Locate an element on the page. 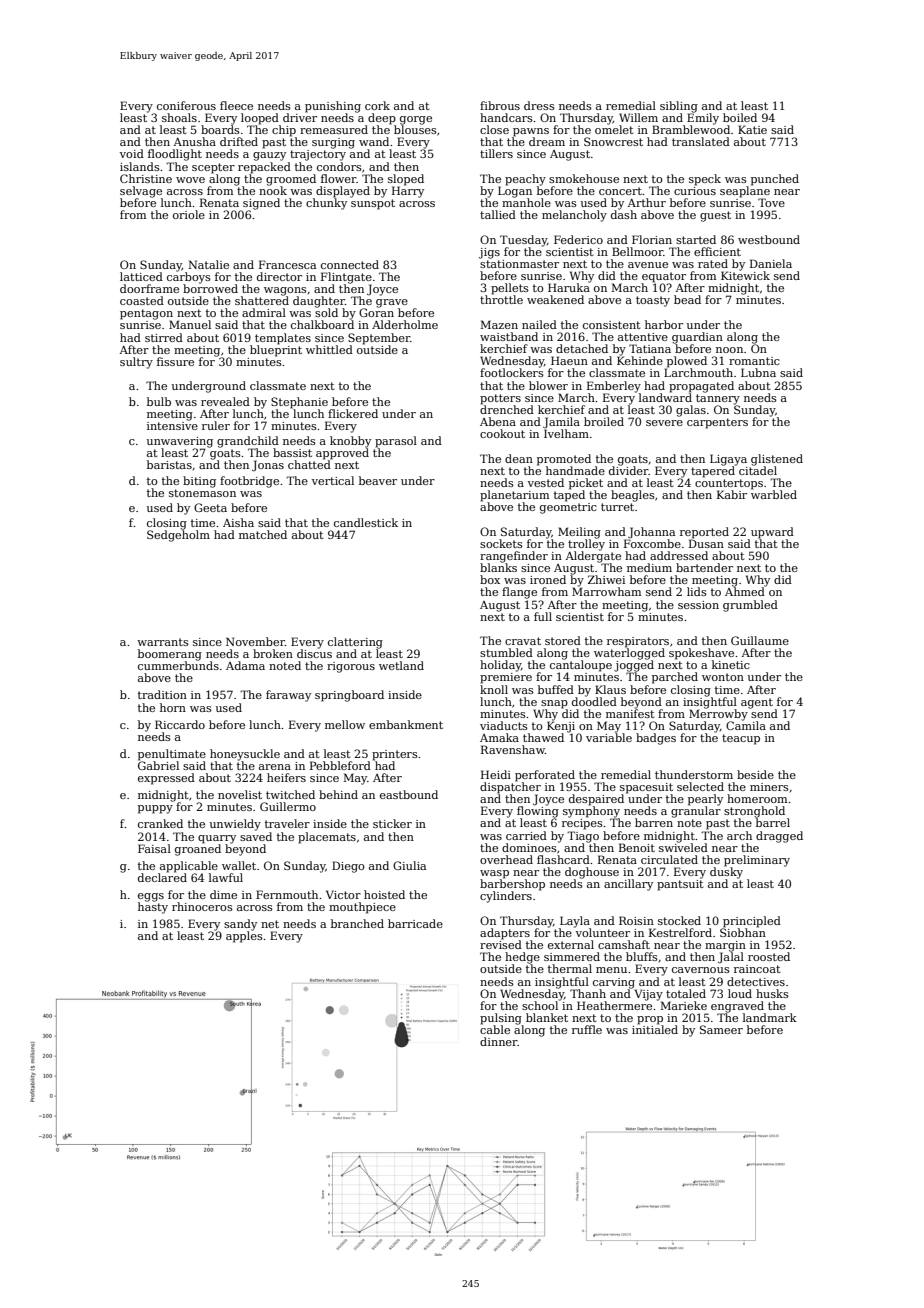 The image size is (924, 1308). cork is located at coordinates (377, 105).
